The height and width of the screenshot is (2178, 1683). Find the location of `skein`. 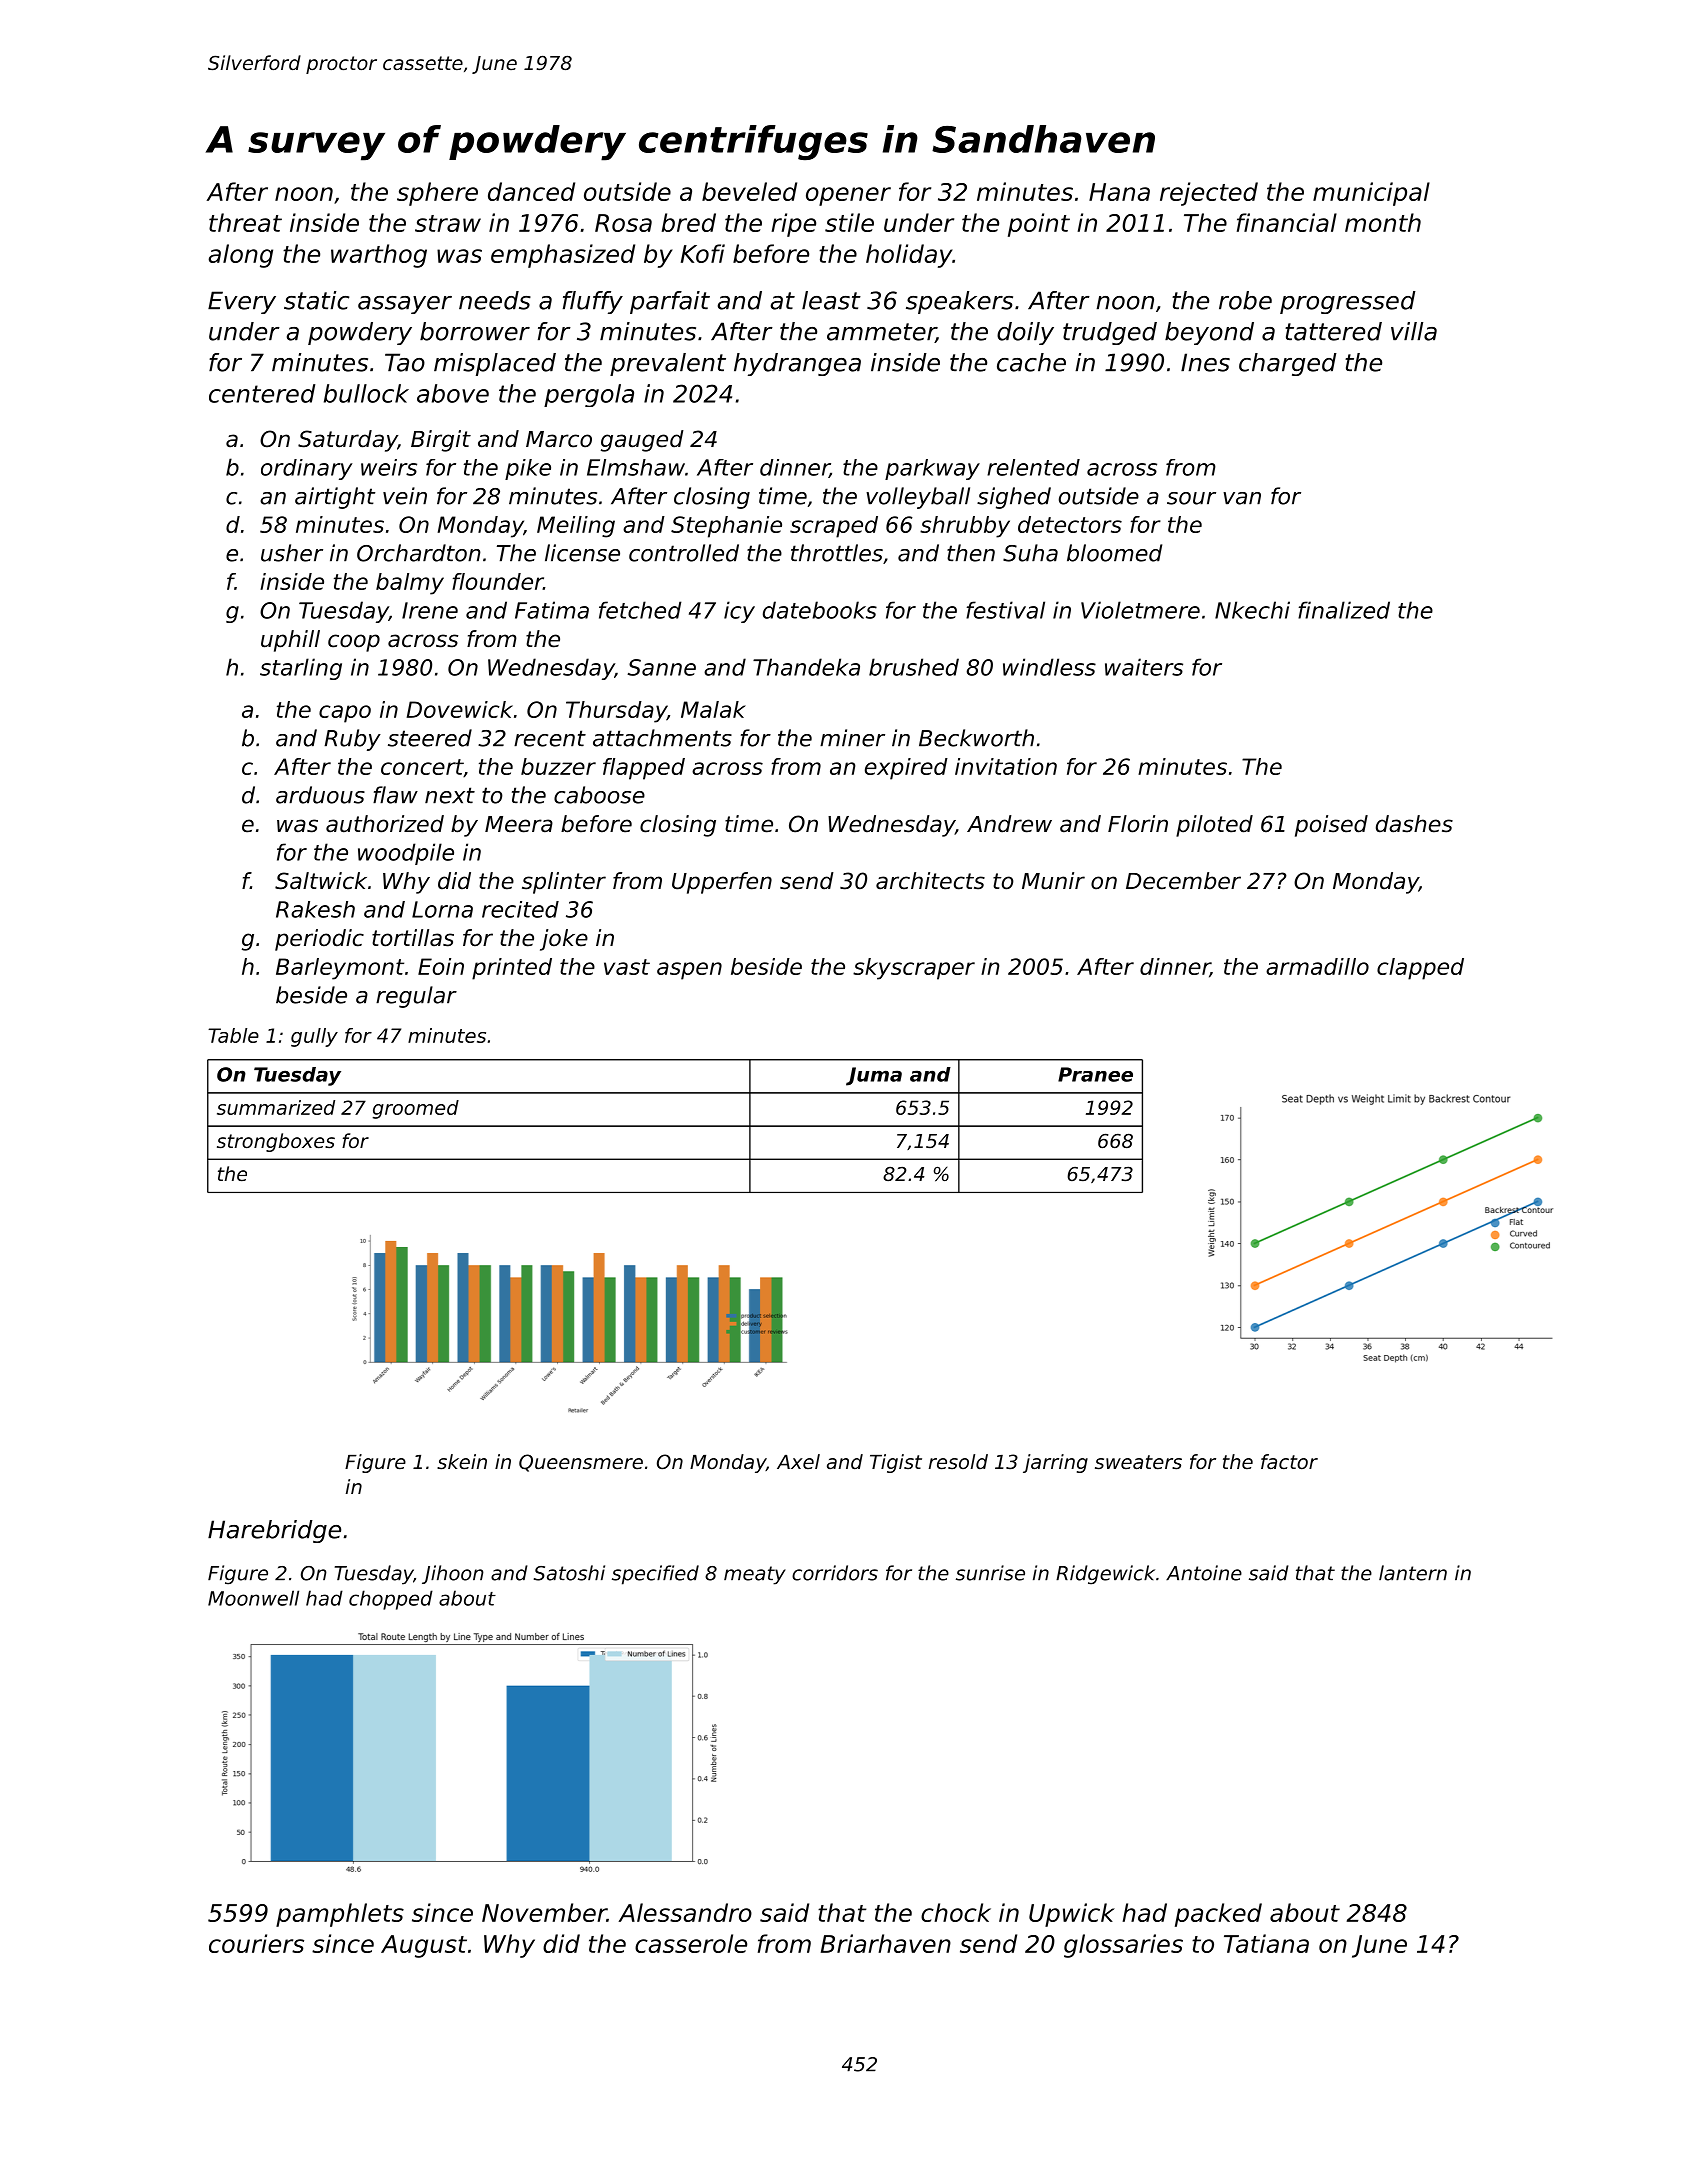

skein is located at coordinates (462, 1462).
